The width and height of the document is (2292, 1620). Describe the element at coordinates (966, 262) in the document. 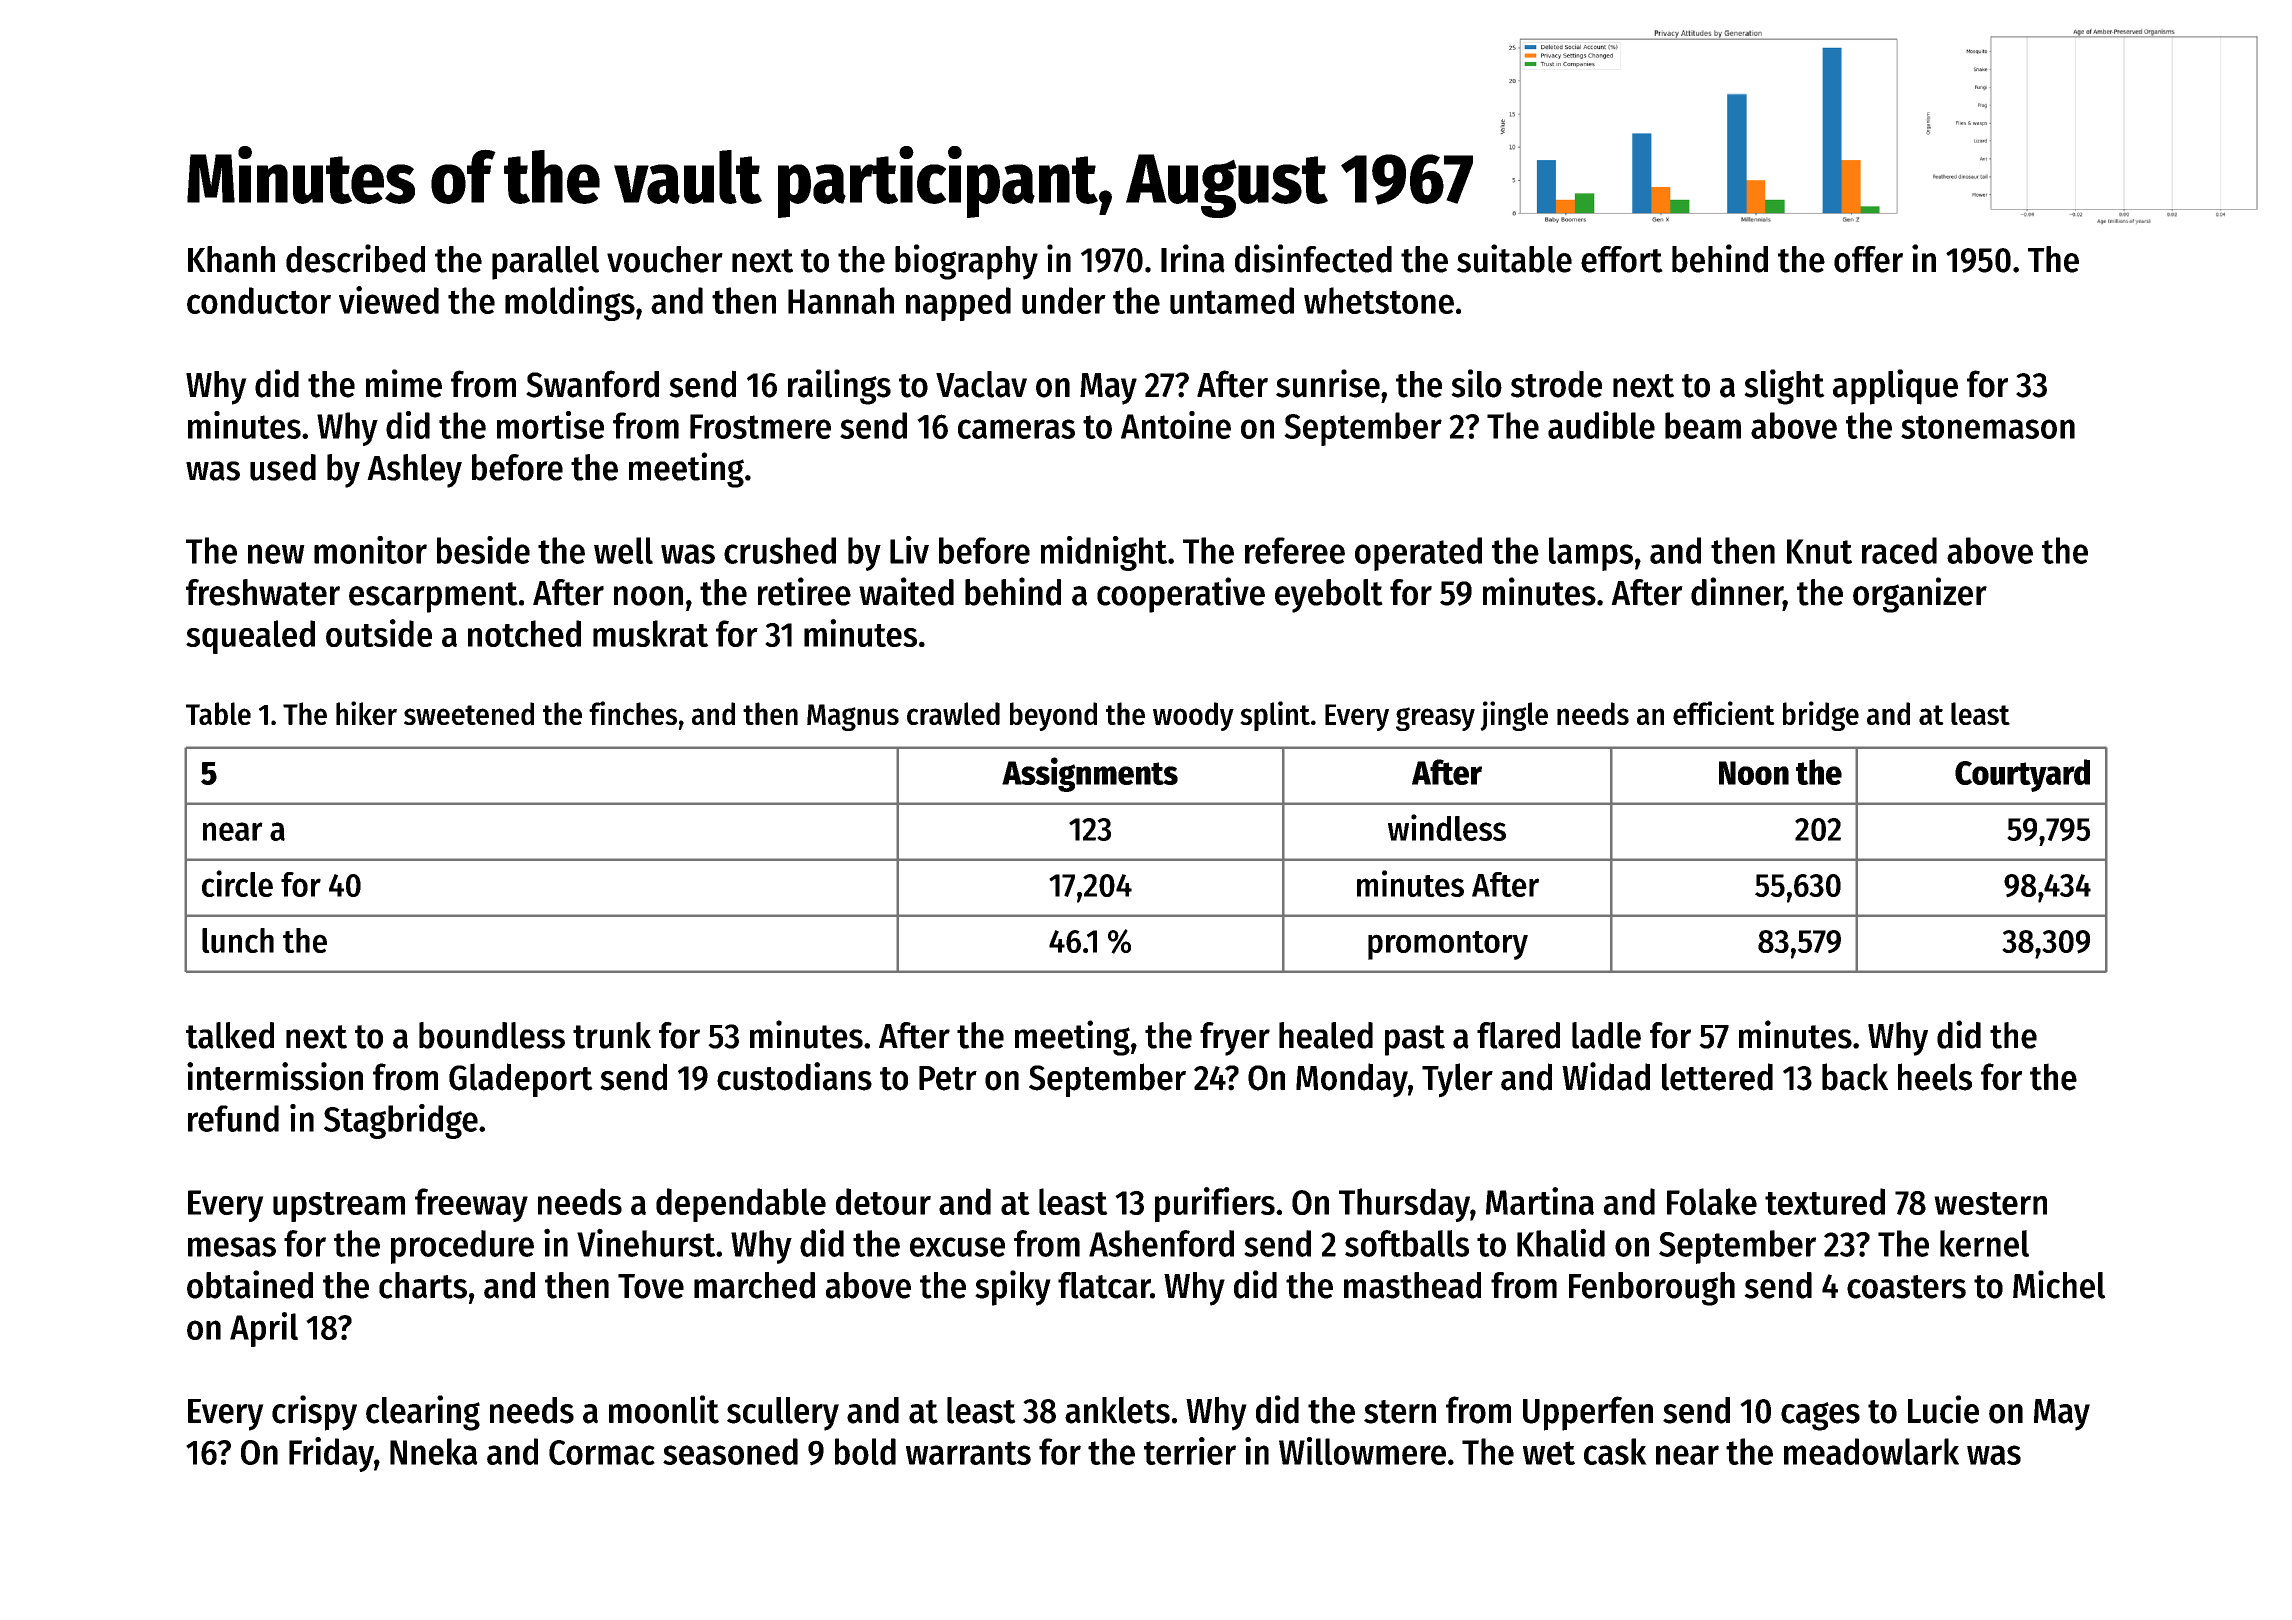

I see `biography` at that location.
